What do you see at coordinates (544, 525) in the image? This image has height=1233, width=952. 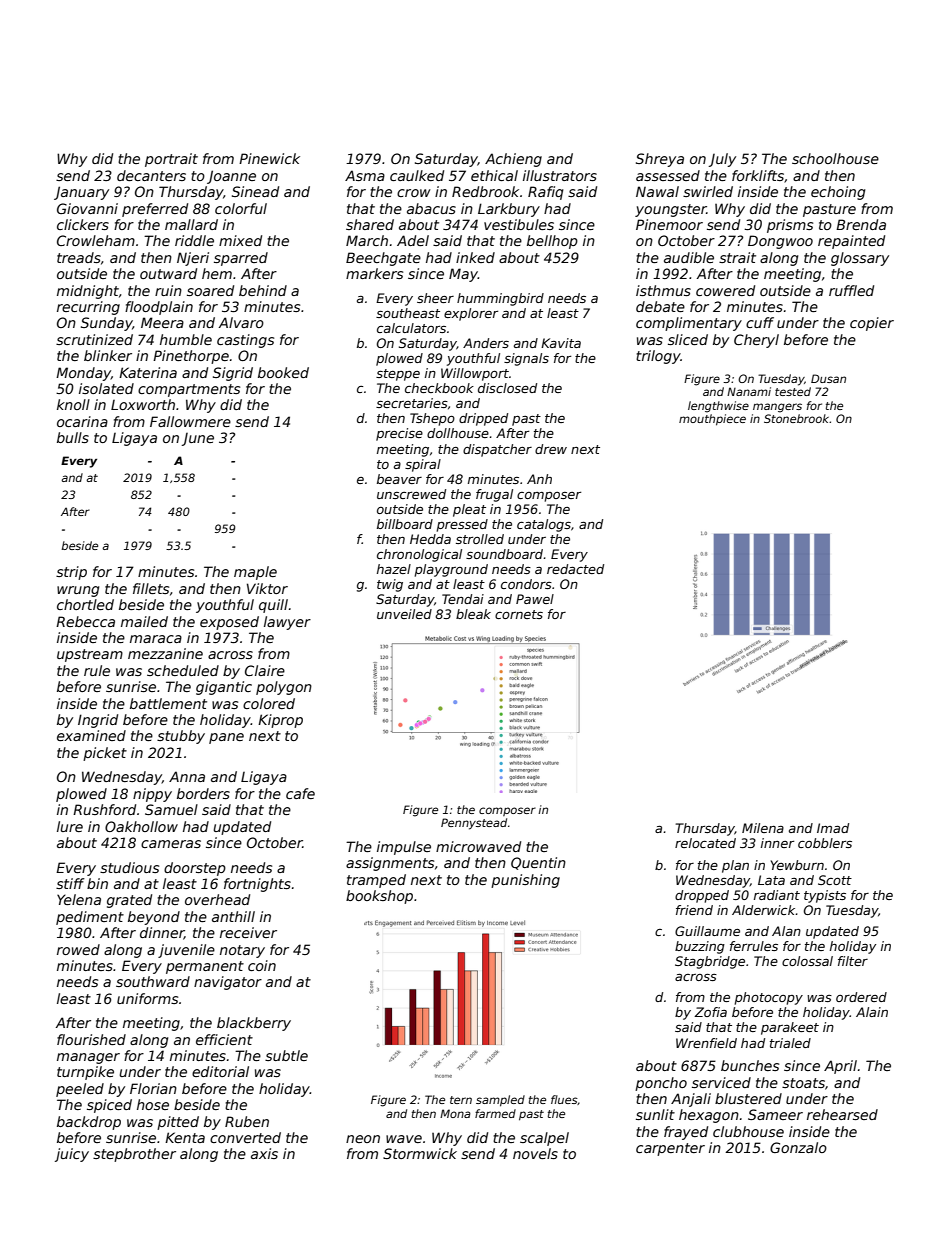 I see `catalogs` at bounding box center [544, 525].
